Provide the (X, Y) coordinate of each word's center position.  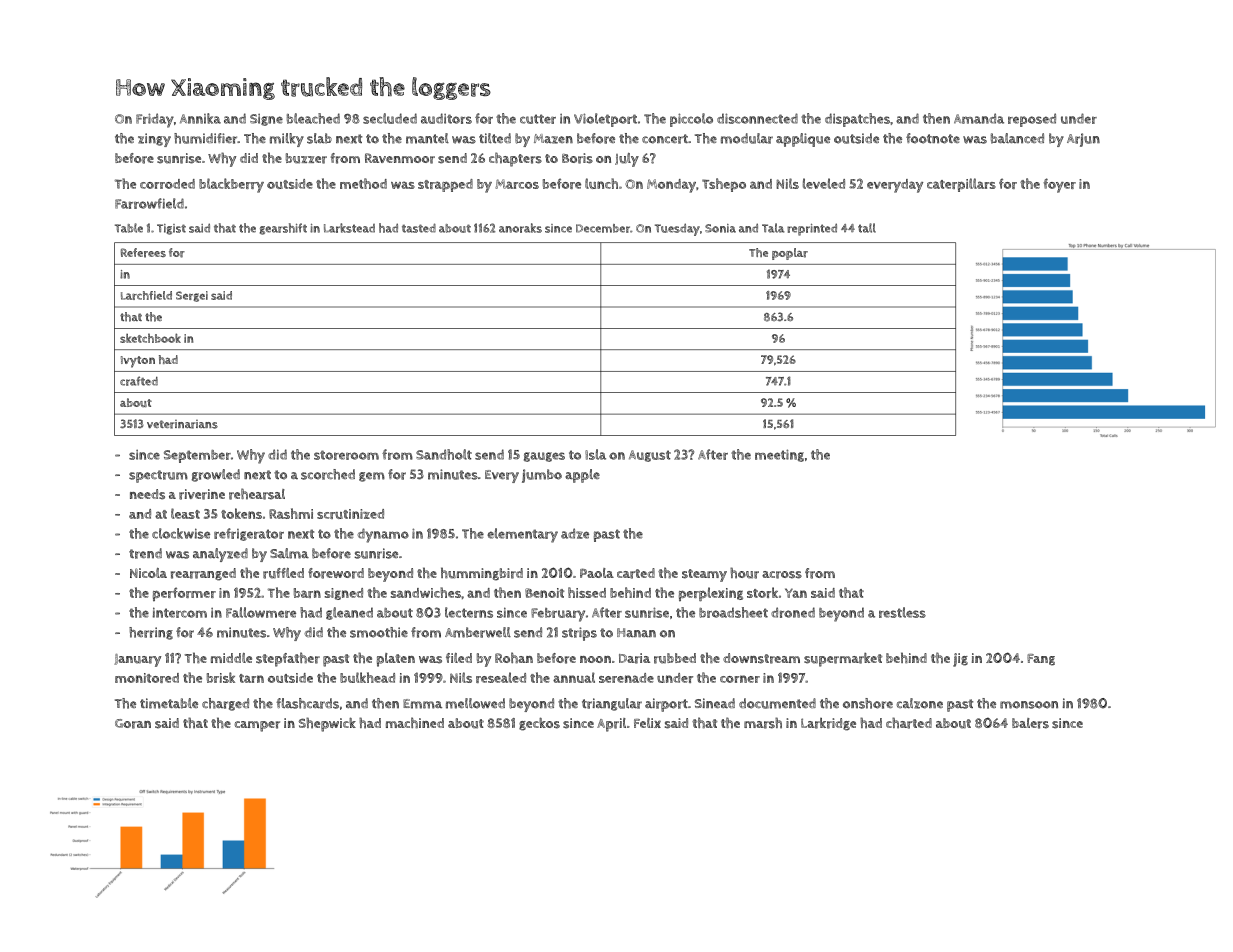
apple (582, 476)
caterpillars (961, 185)
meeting (779, 455)
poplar (790, 254)
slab (319, 138)
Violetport (605, 120)
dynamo (383, 535)
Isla (595, 454)
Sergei (192, 296)
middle (231, 658)
